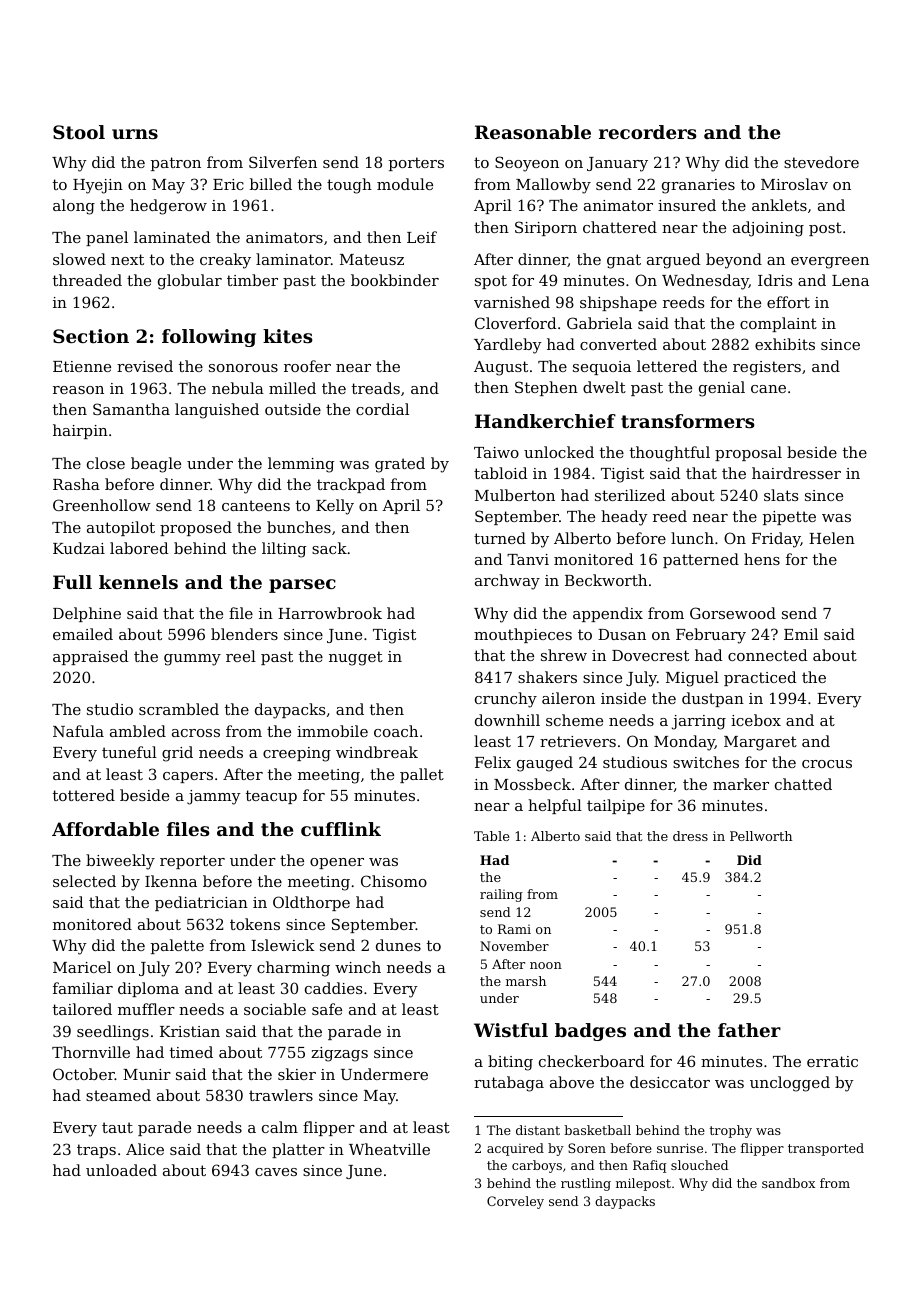 The width and height of the page is (924, 1314). Describe the element at coordinates (283, 162) in the page. I see `Silverfen` at that location.
